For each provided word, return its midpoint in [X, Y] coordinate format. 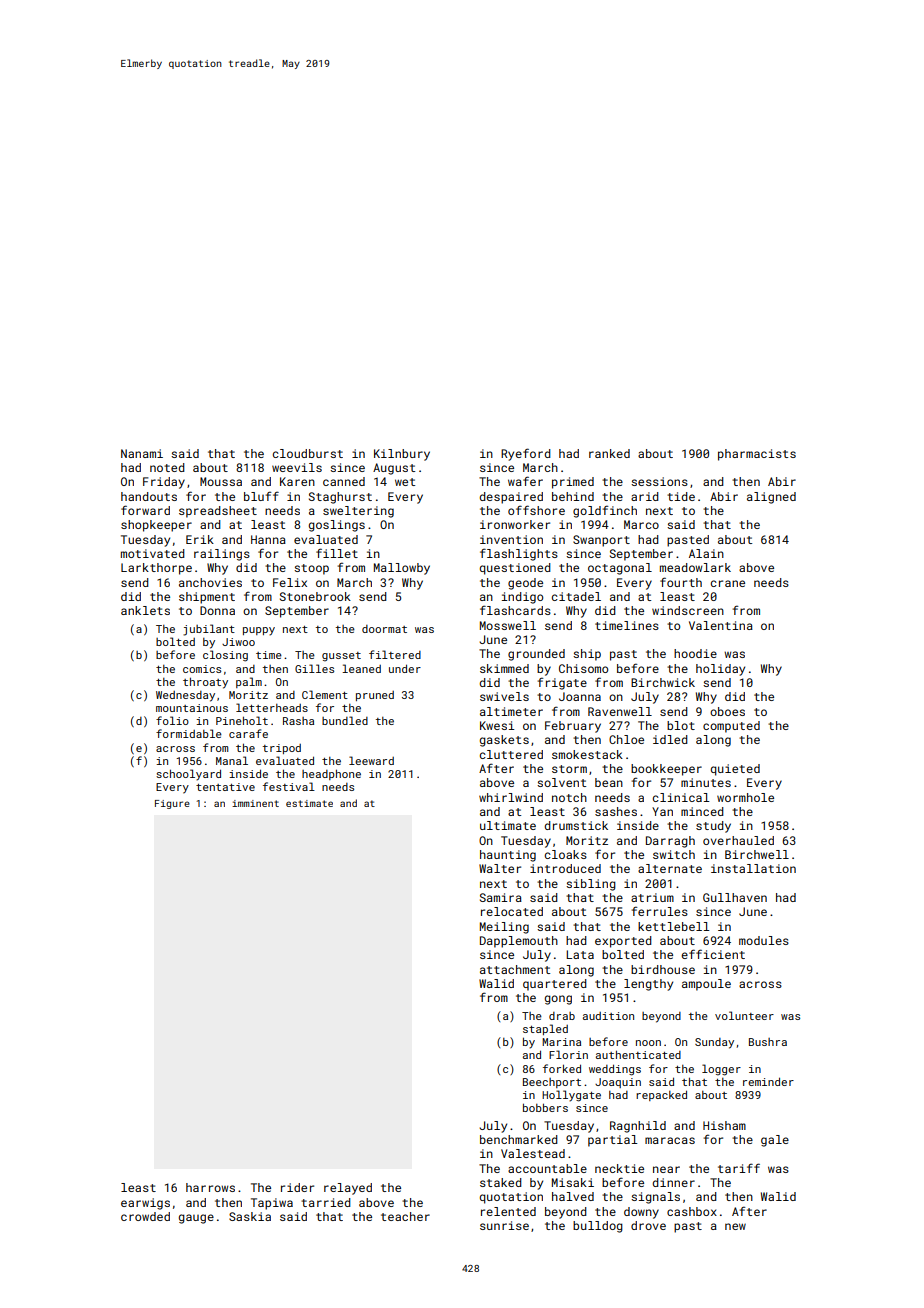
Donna [217, 610]
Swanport [601, 541]
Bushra [768, 1042]
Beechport [552, 1083]
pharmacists [757, 455]
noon [648, 1043]
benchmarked [519, 1139]
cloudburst [308, 453]
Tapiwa [272, 1204]
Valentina [721, 625]
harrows [210, 1187]
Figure [172, 804]
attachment [515, 969]
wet [405, 482]
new [735, 1226]
